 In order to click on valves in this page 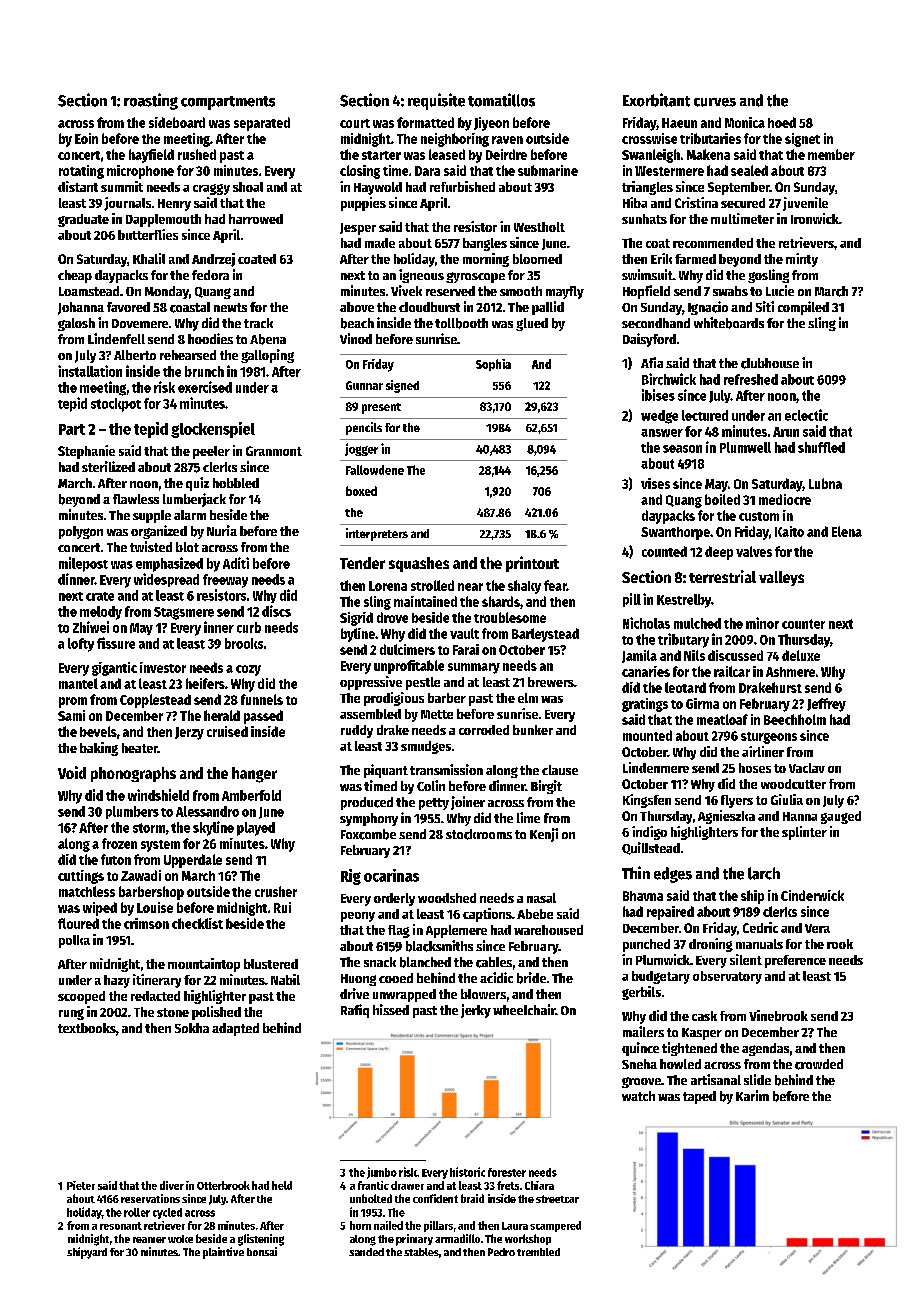, I will do `click(754, 551)`.
